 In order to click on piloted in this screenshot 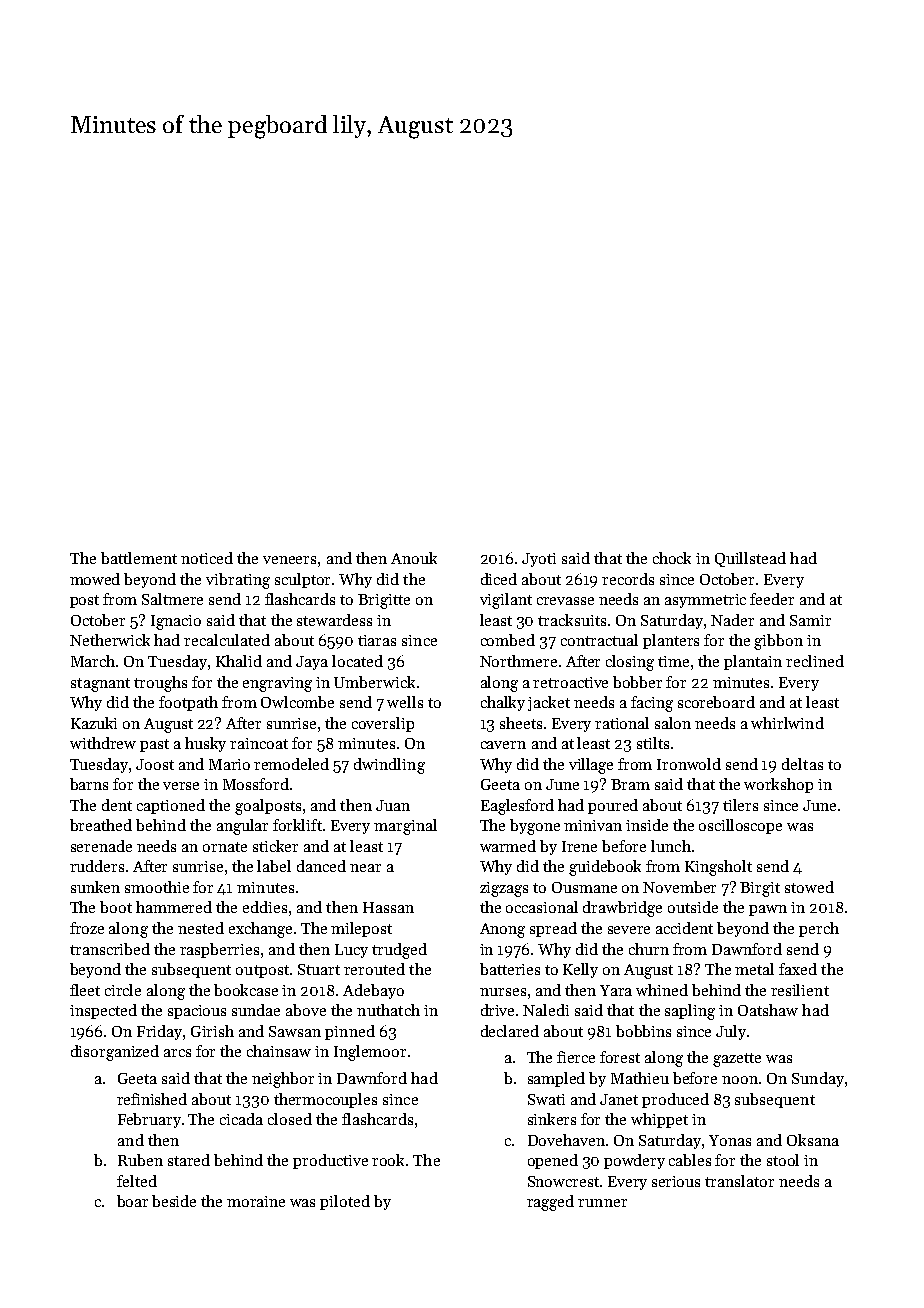, I will do `click(345, 1202)`.
